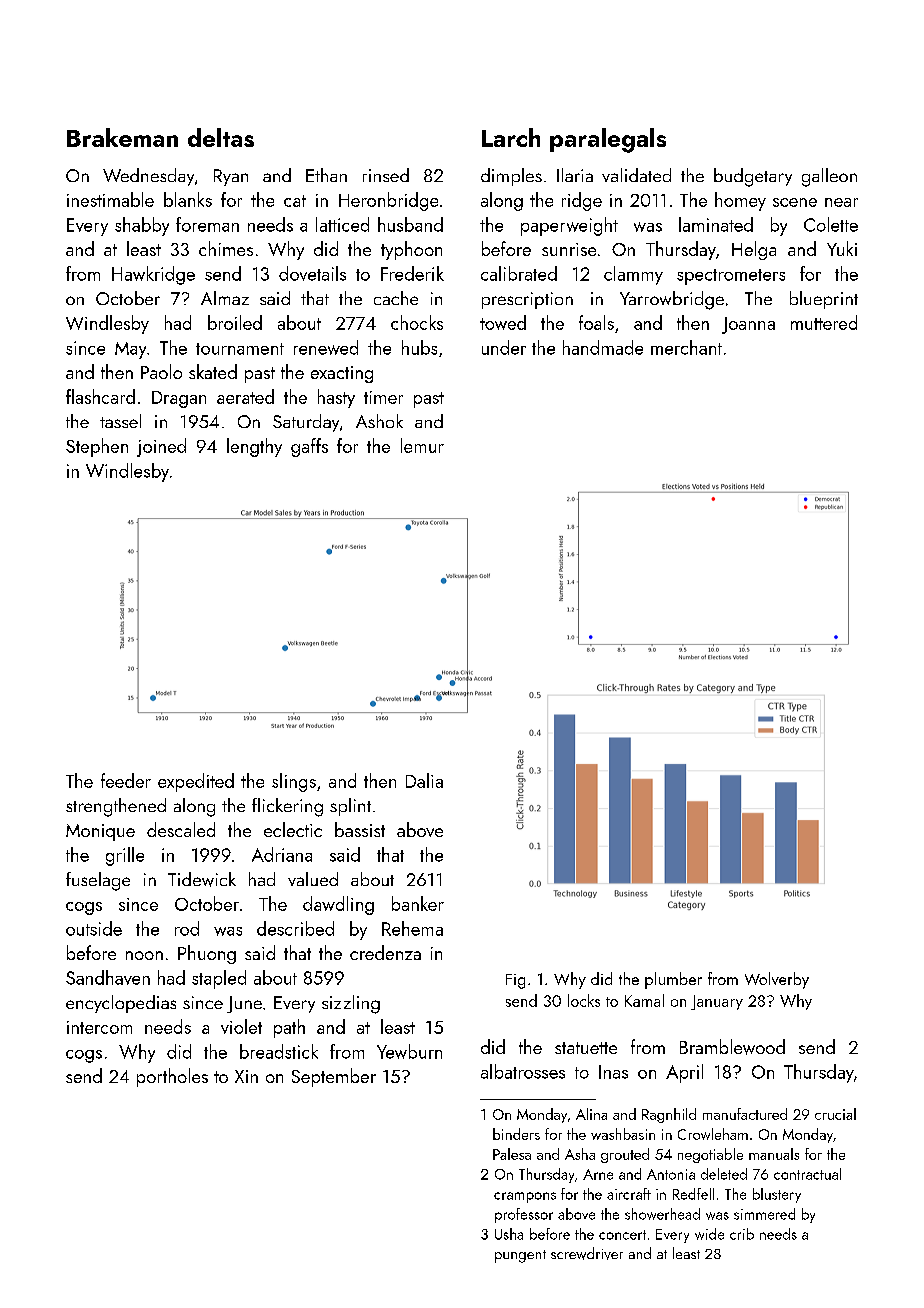  What do you see at coordinates (520, 1256) in the screenshot?
I see `pungent` at bounding box center [520, 1256].
